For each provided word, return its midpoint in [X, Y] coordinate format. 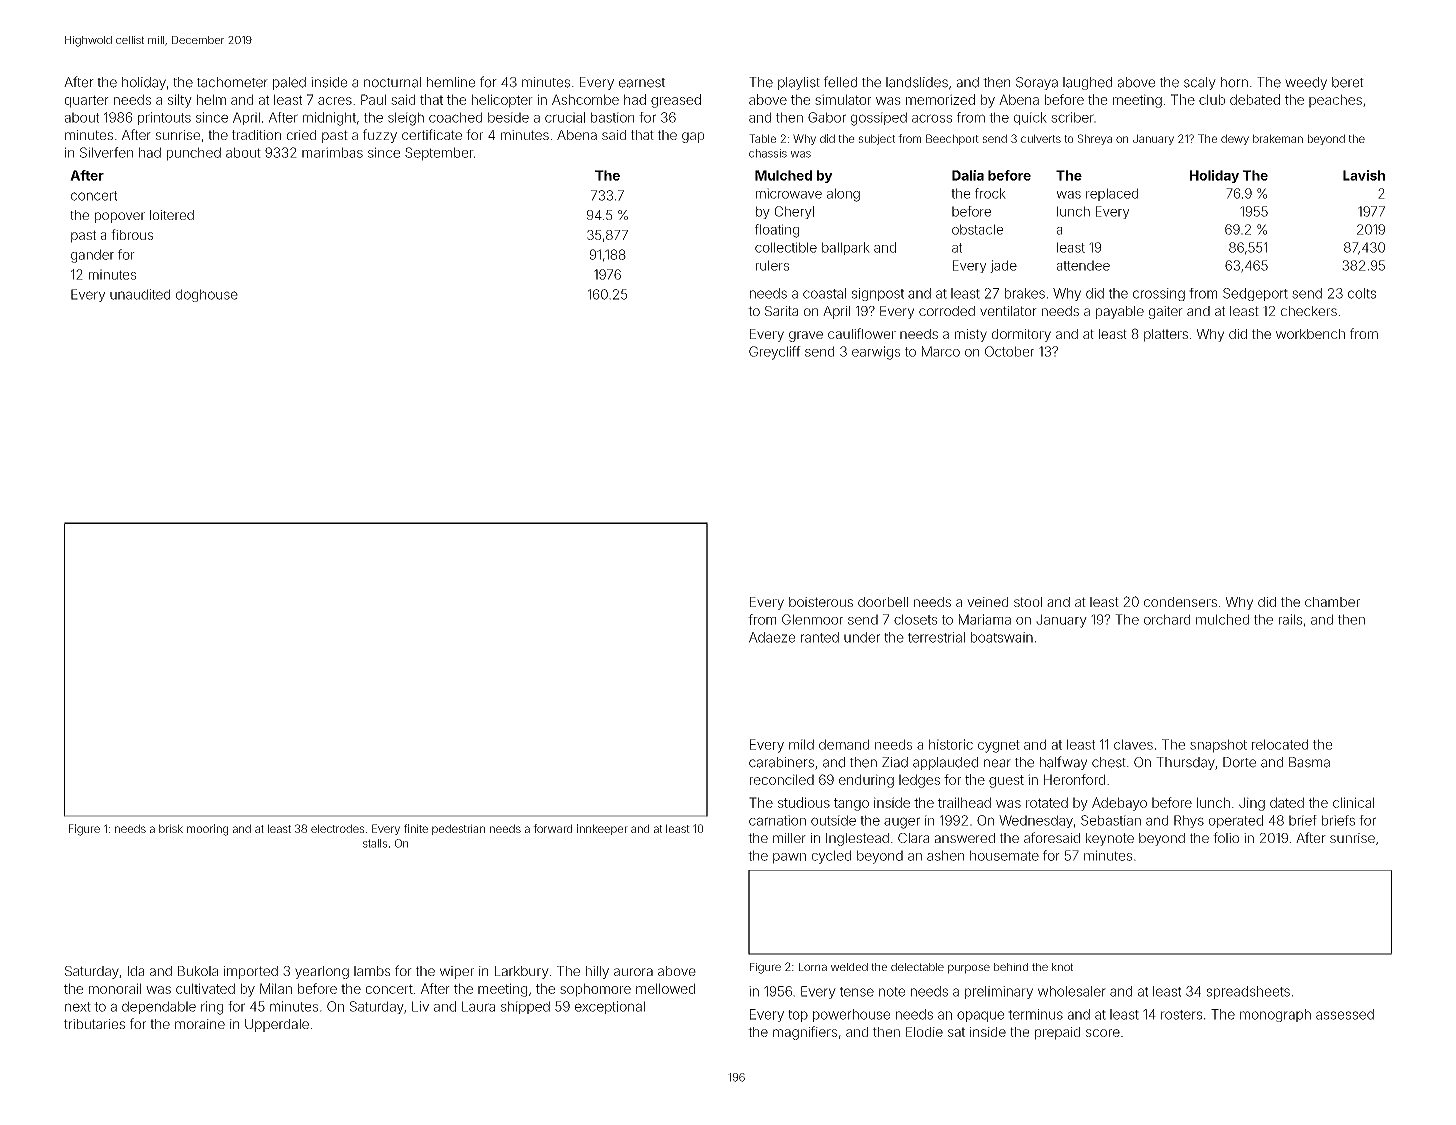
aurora [633, 972]
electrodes [337, 828]
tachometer [232, 82]
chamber [1332, 602]
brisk [171, 828]
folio [1226, 837]
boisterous [821, 602]
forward [552, 828]
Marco [941, 351]
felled [840, 82]
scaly [1200, 83]
